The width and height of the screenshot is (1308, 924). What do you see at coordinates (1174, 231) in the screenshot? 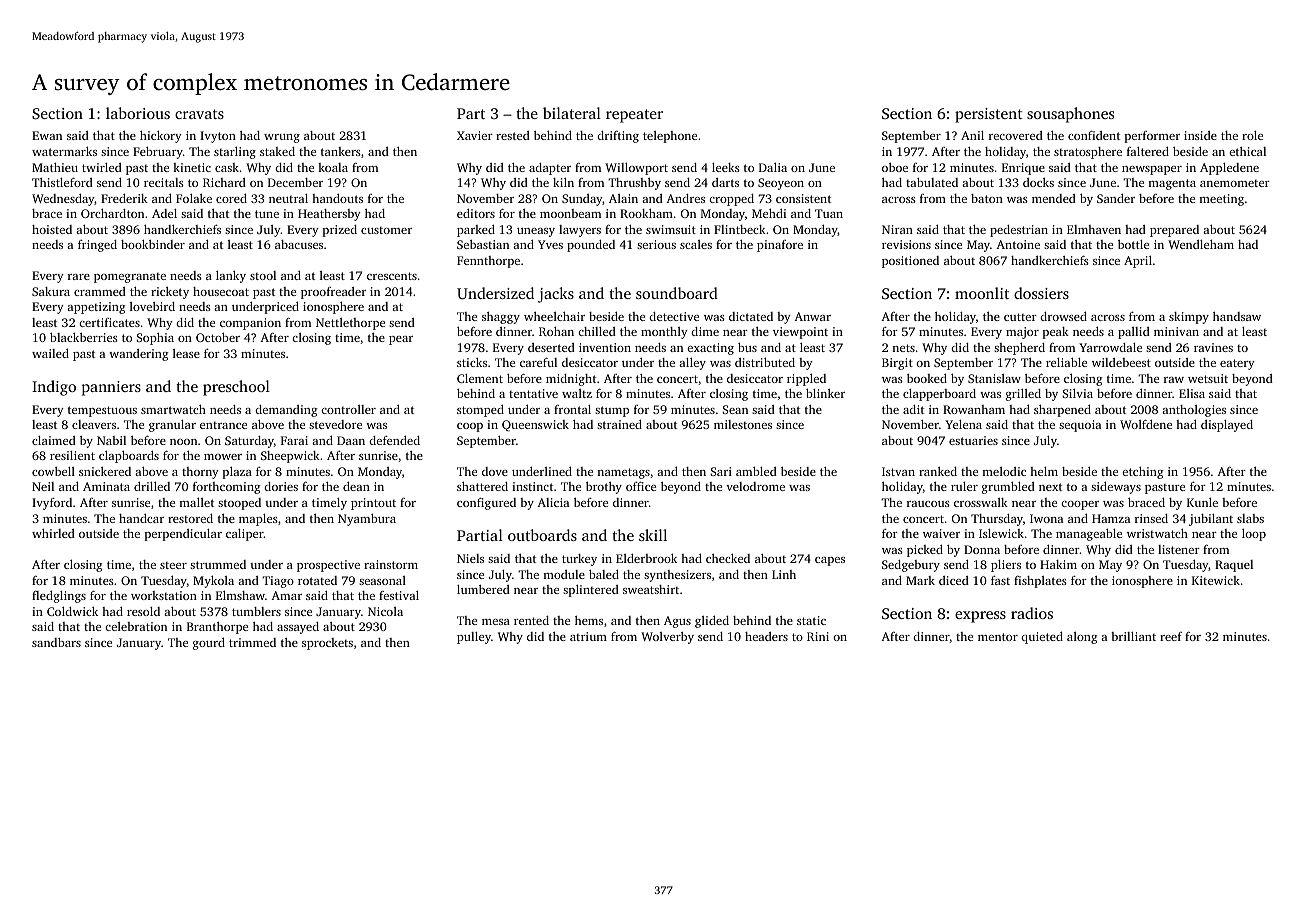
I see `prepared` at bounding box center [1174, 231].
